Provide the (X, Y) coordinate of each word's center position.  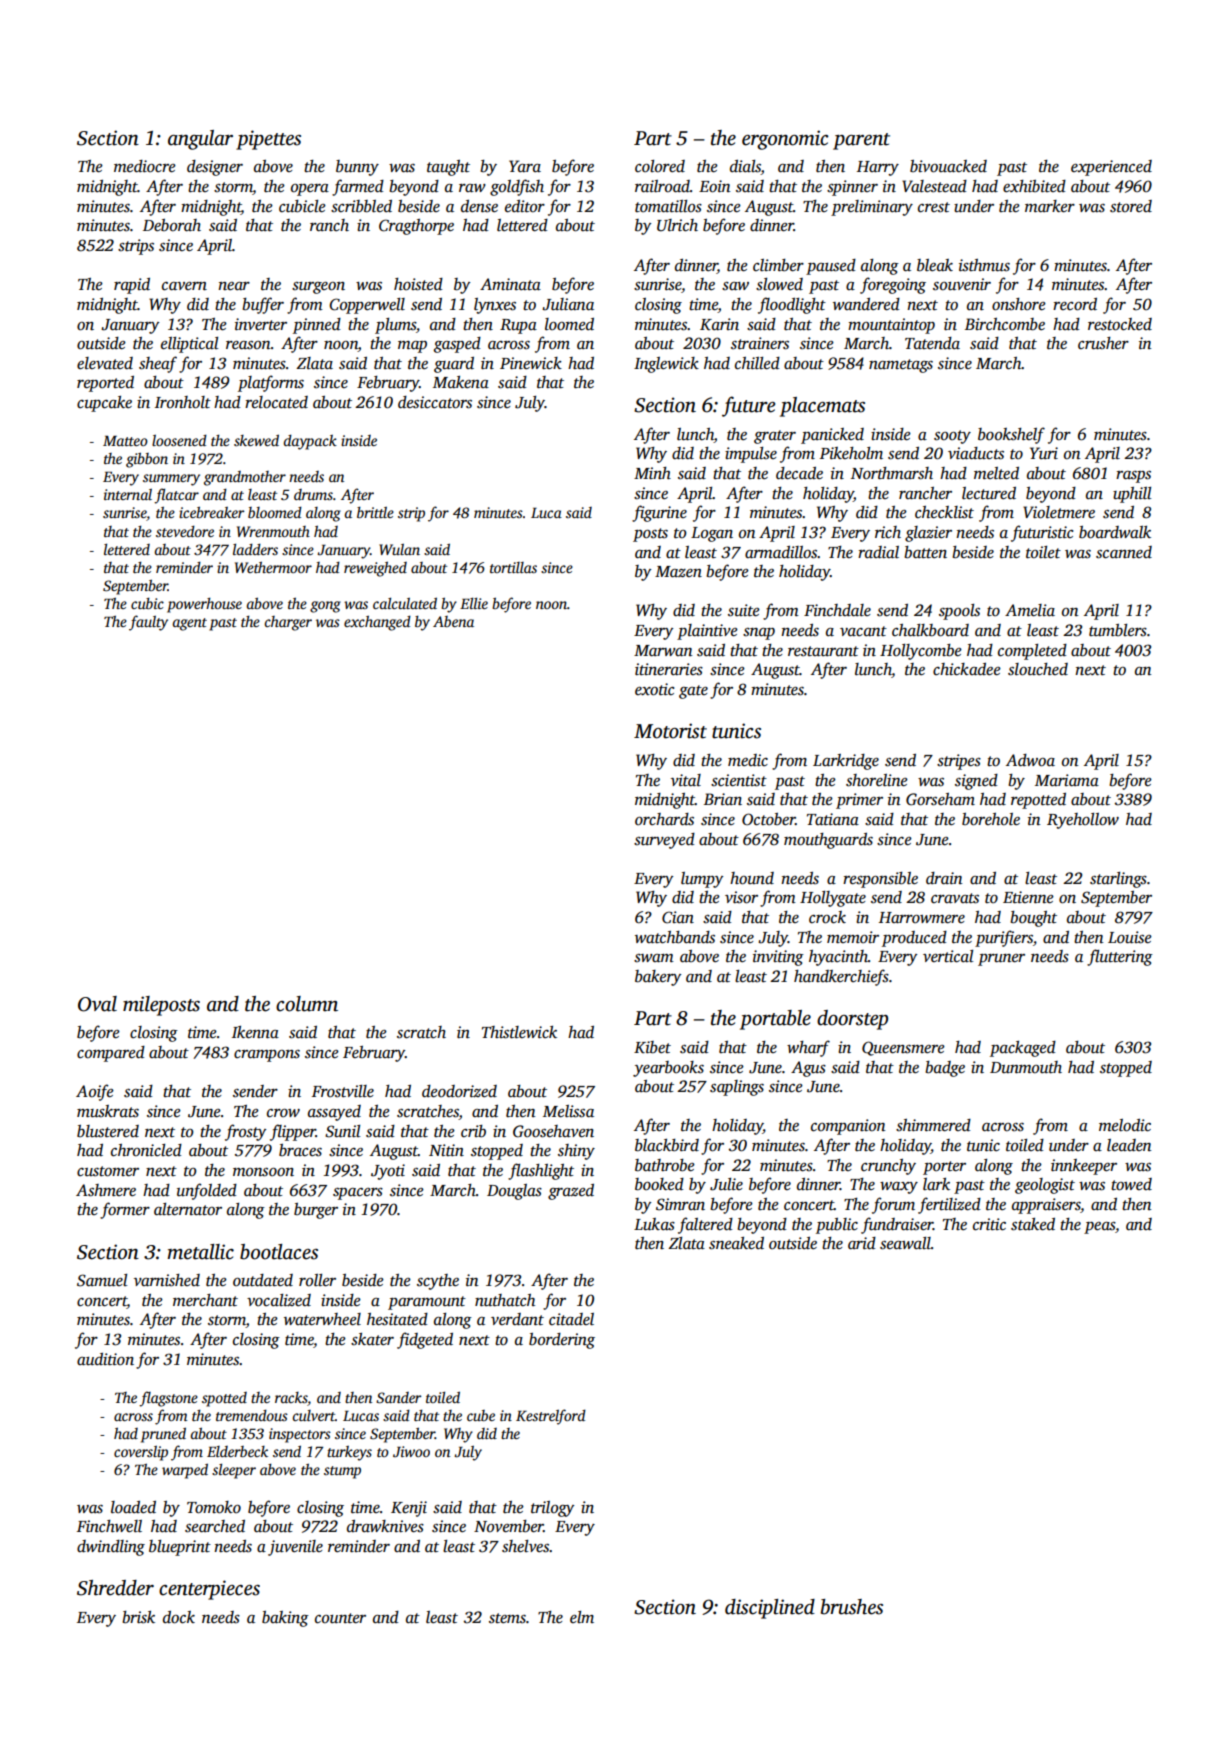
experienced (1111, 168)
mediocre (145, 166)
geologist (1045, 1186)
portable (775, 1020)
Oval (97, 1004)
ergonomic (785, 140)
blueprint (180, 1548)
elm (582, 1617)
